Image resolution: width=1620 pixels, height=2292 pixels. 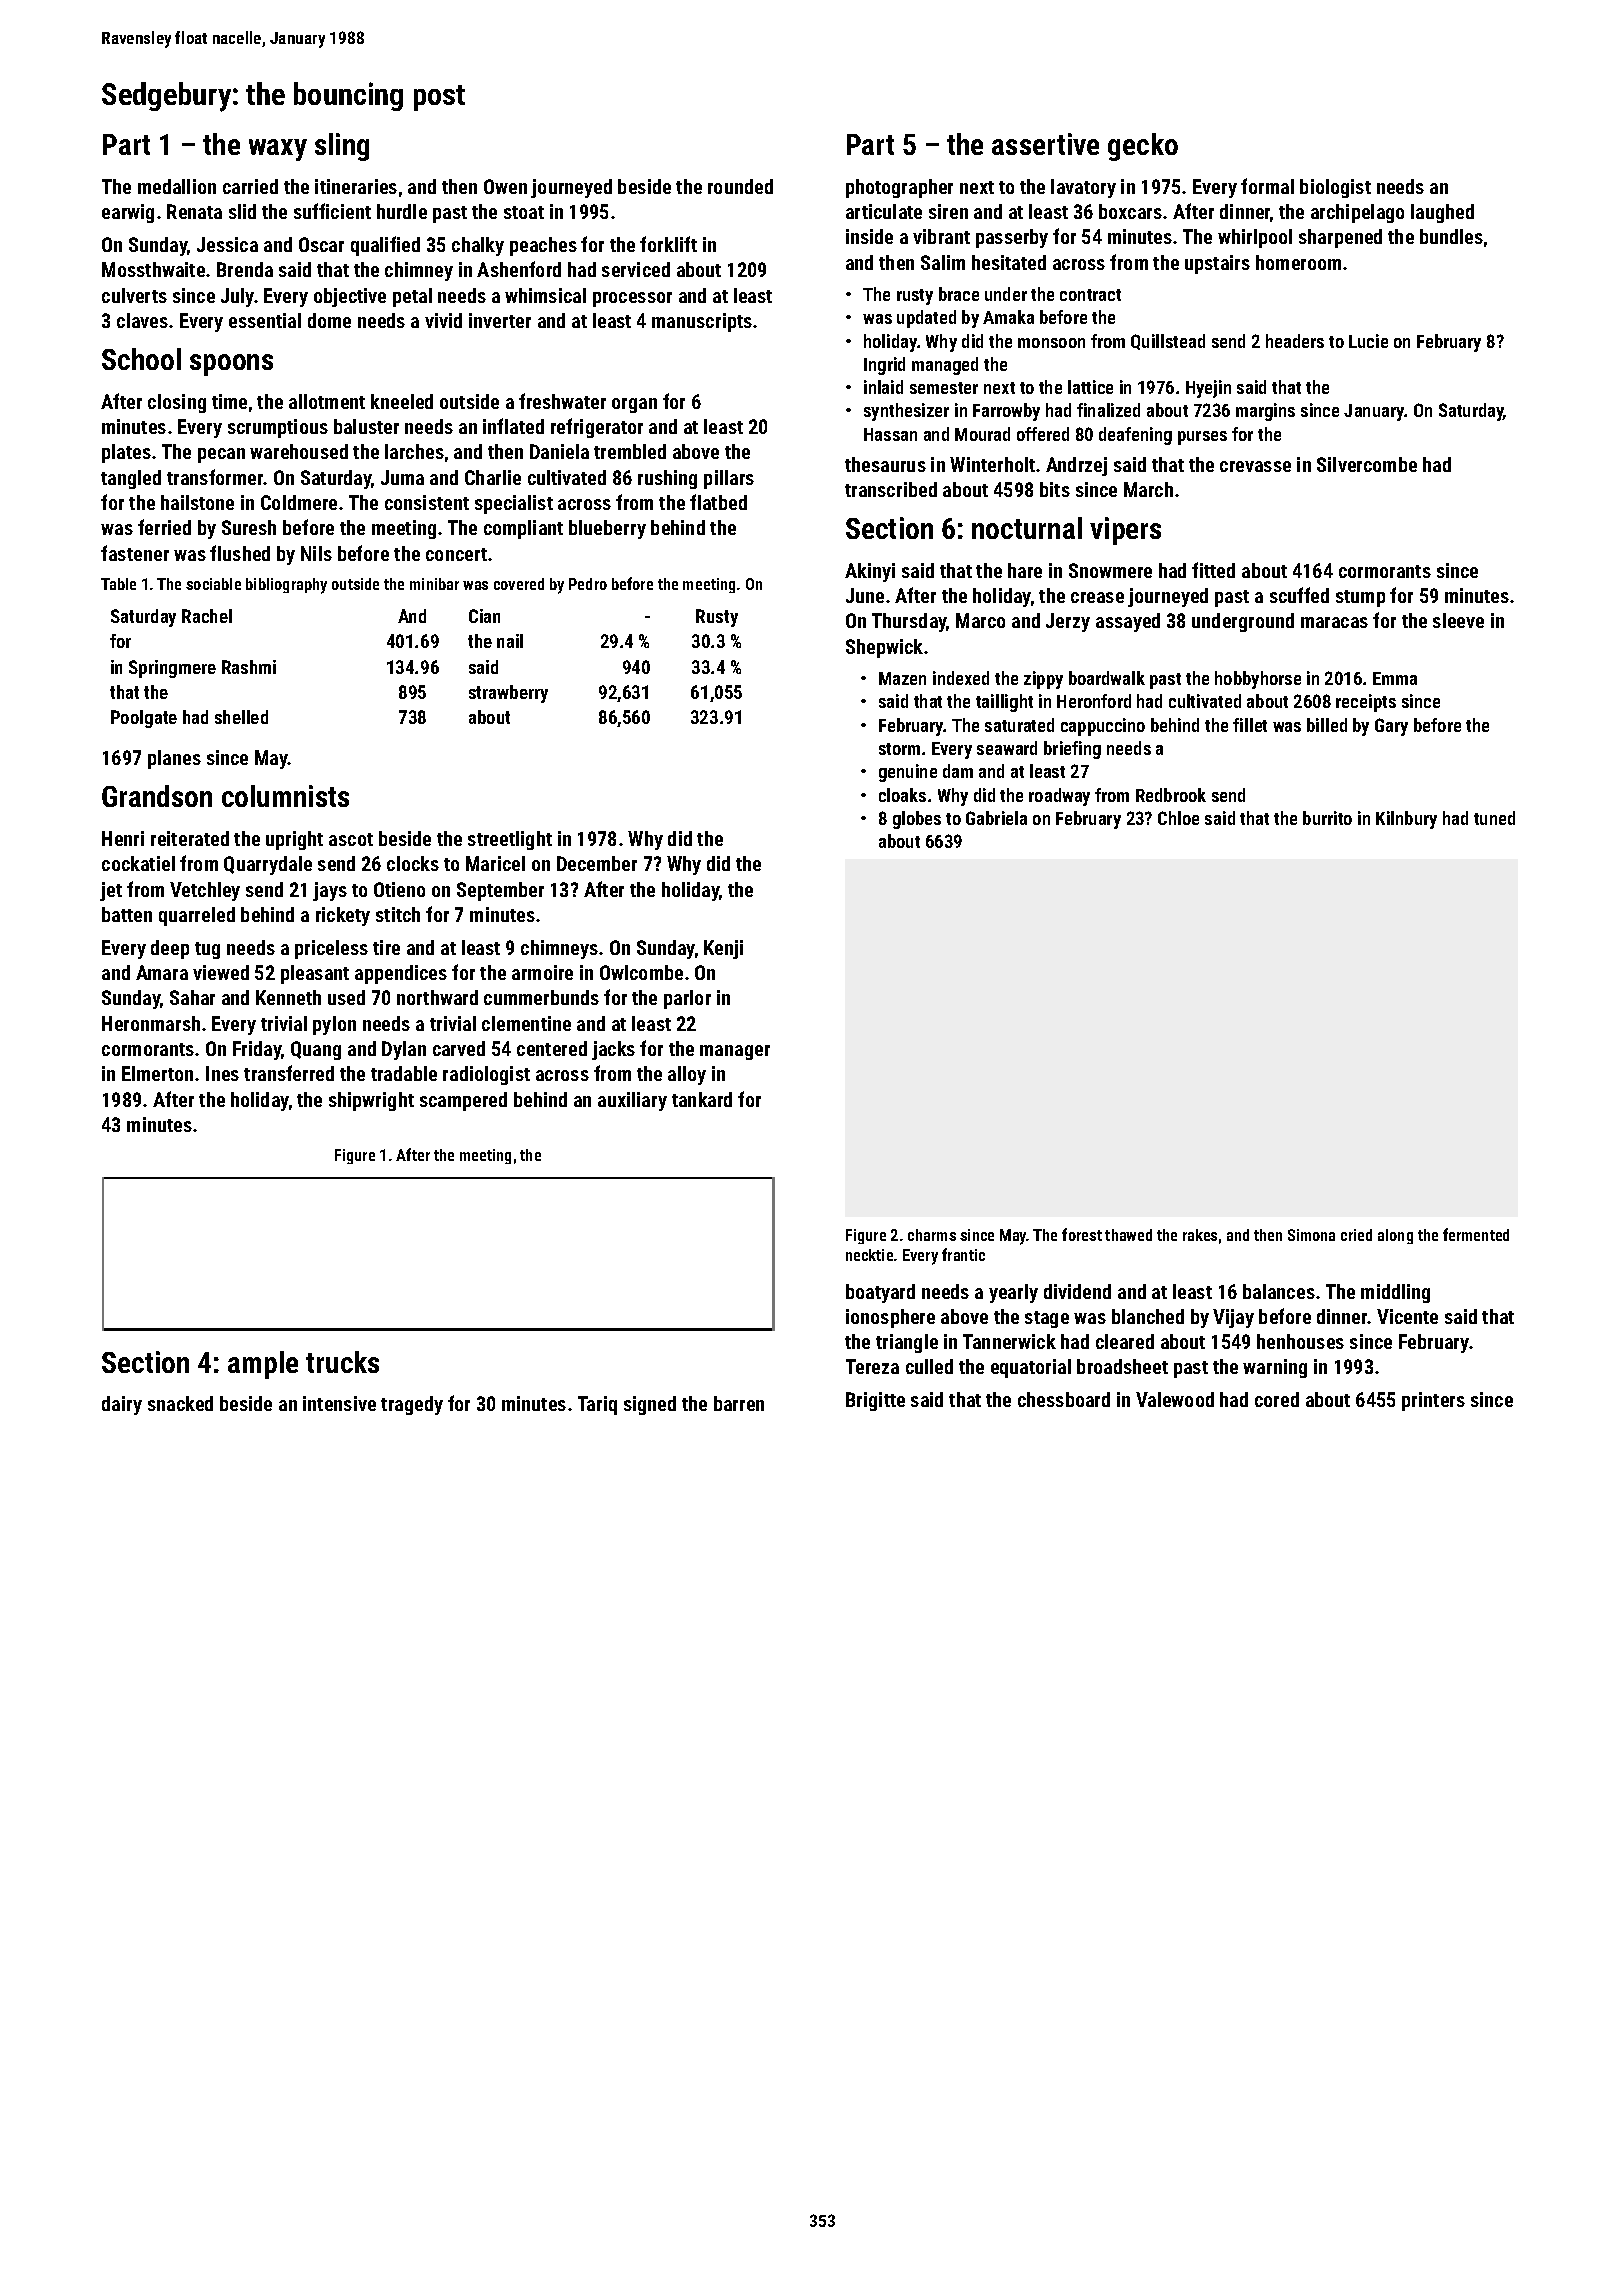 What do you see at coordinates (371, 1101) in the page?
I see `shipwright` at bounding box center [371, 1101].
